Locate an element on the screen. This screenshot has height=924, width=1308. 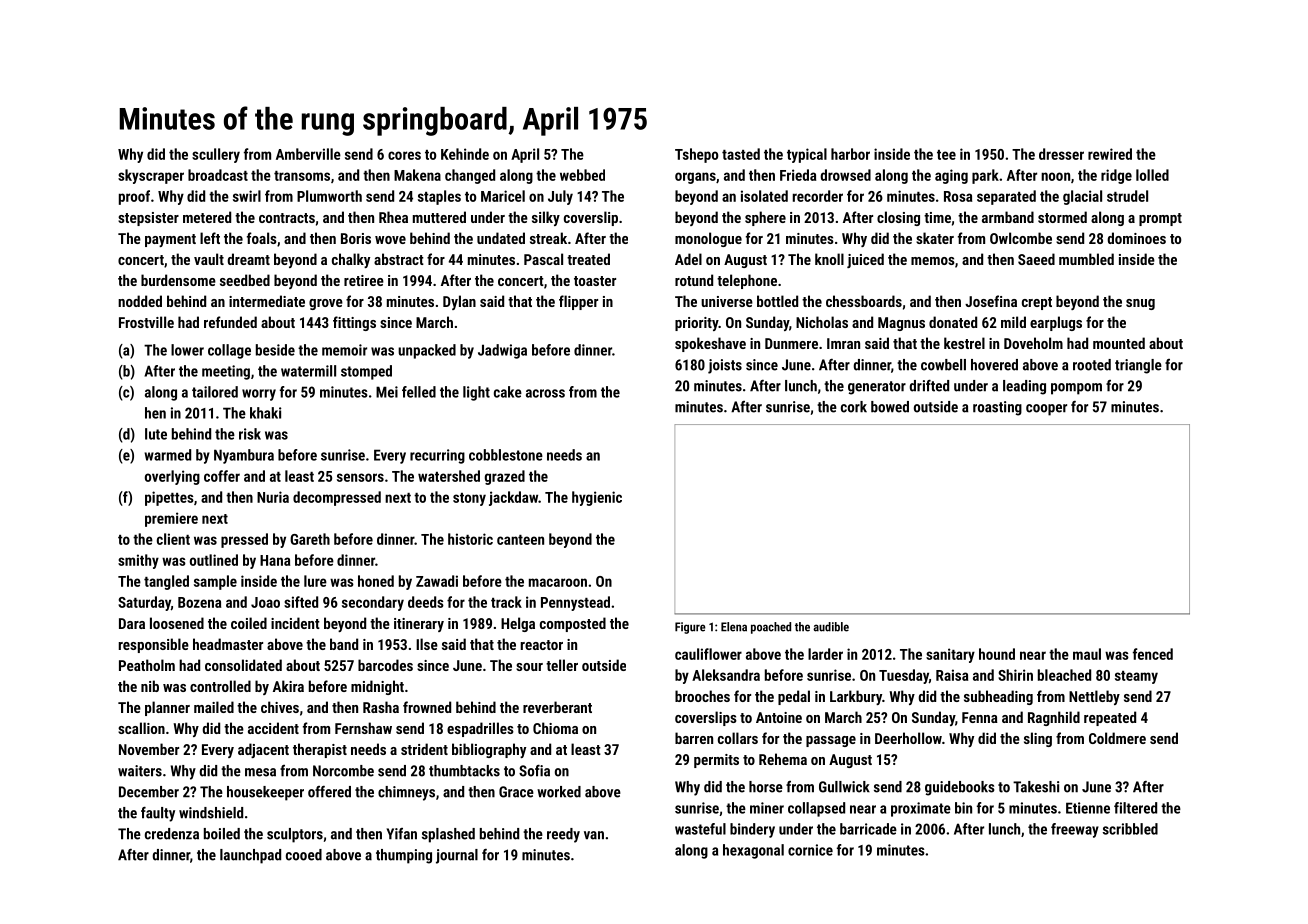
seedbed is located at coordinates (245, 280).
